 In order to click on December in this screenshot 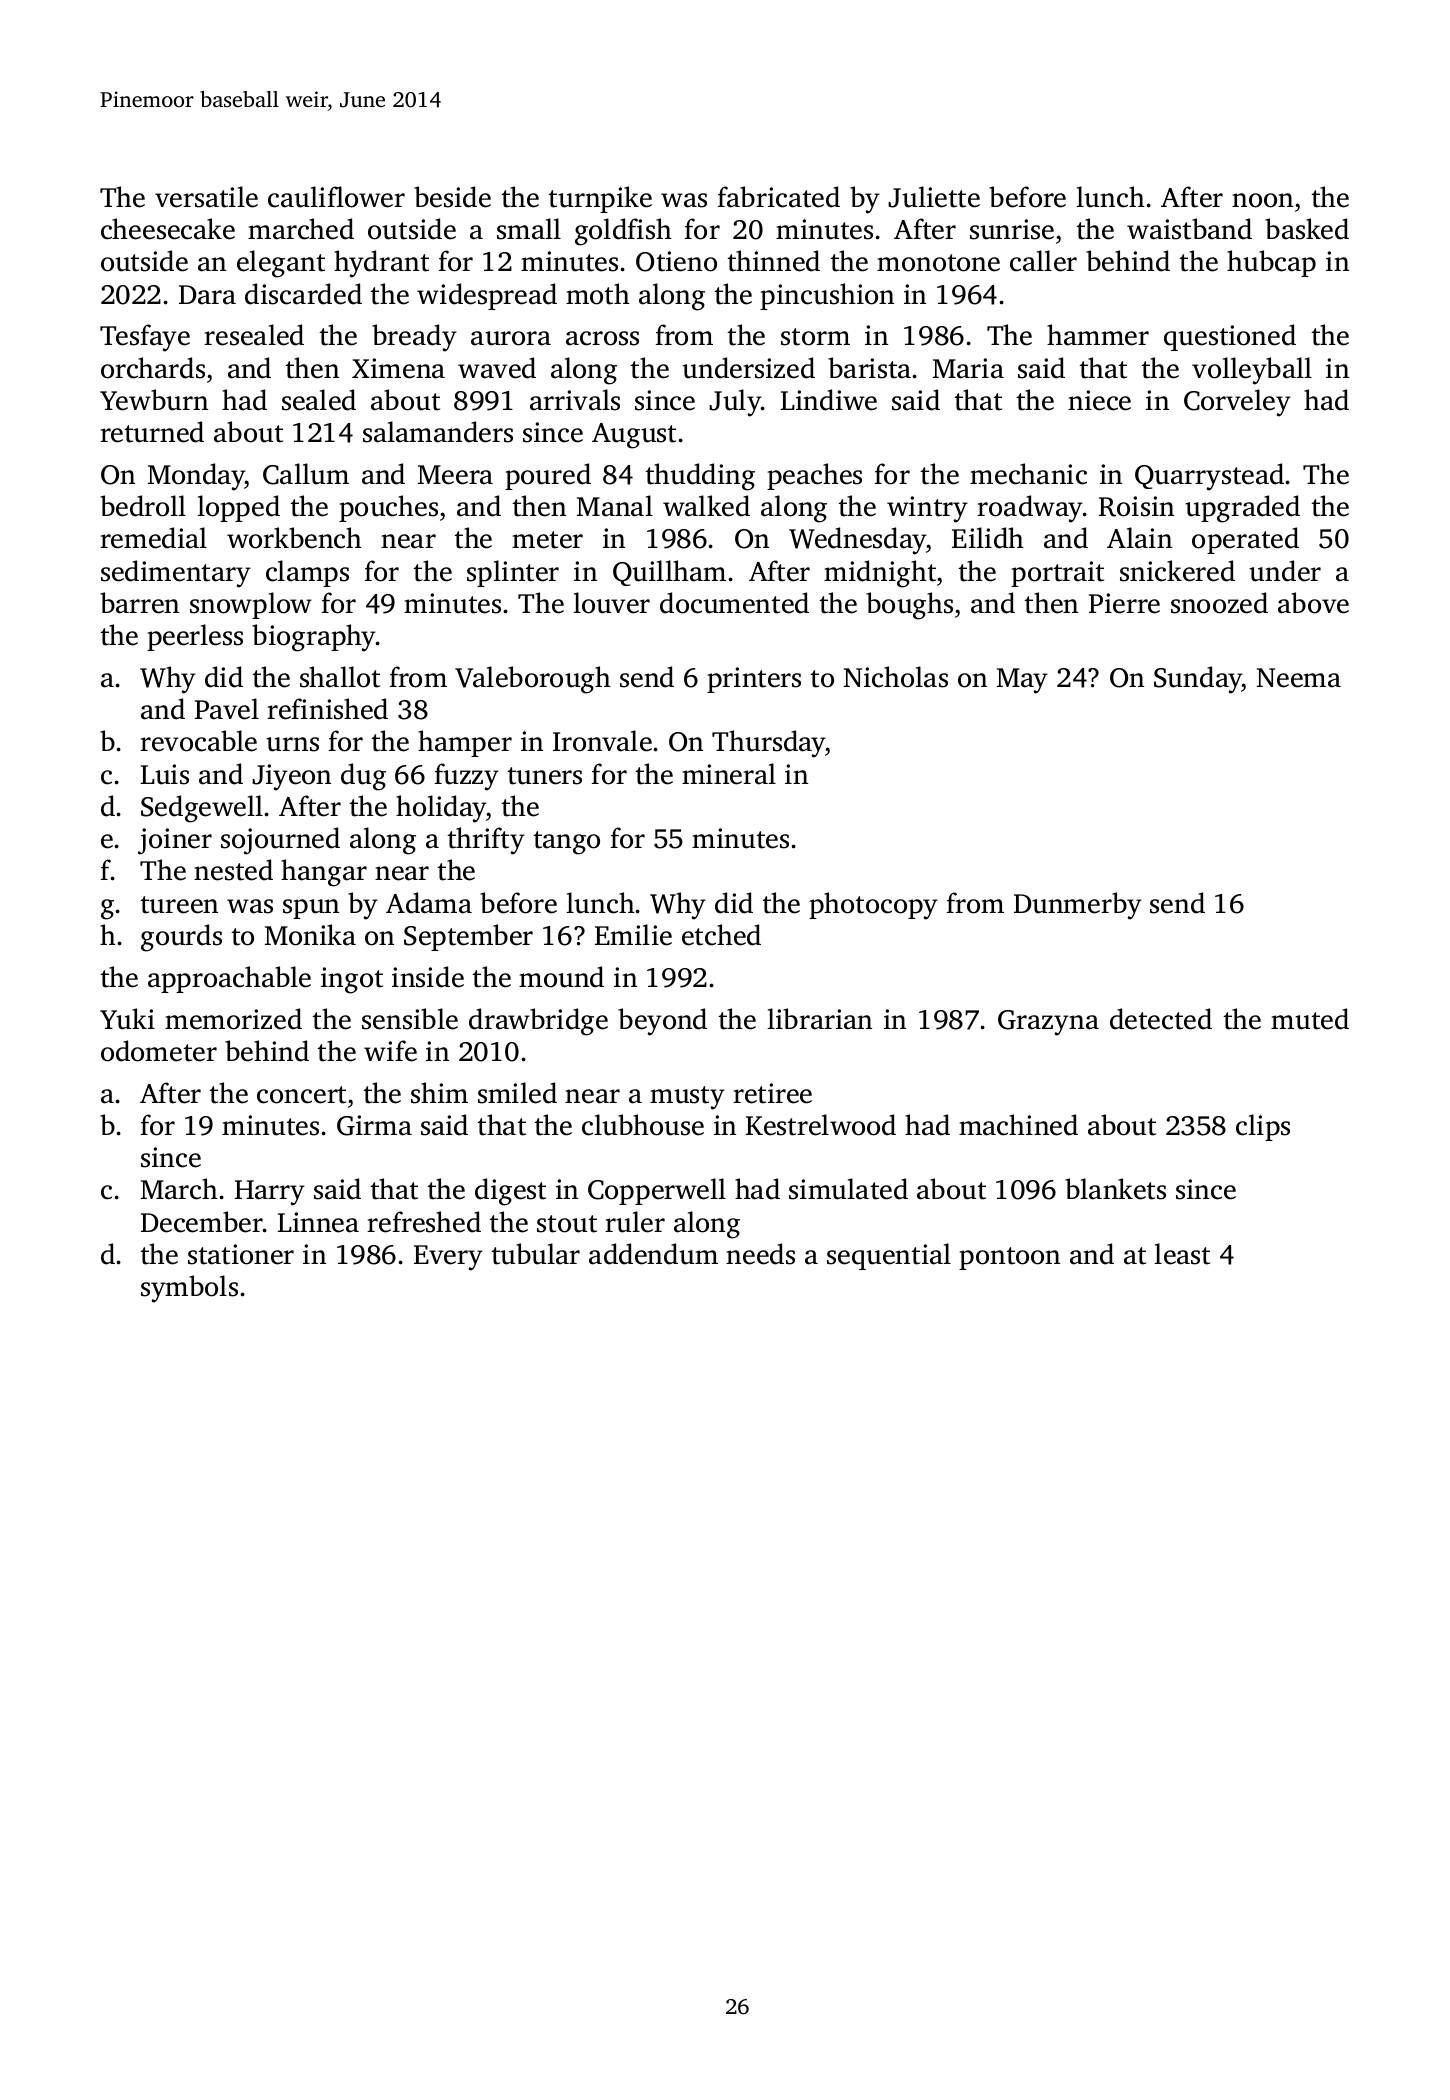, I will do `click(202, 1222)`.
